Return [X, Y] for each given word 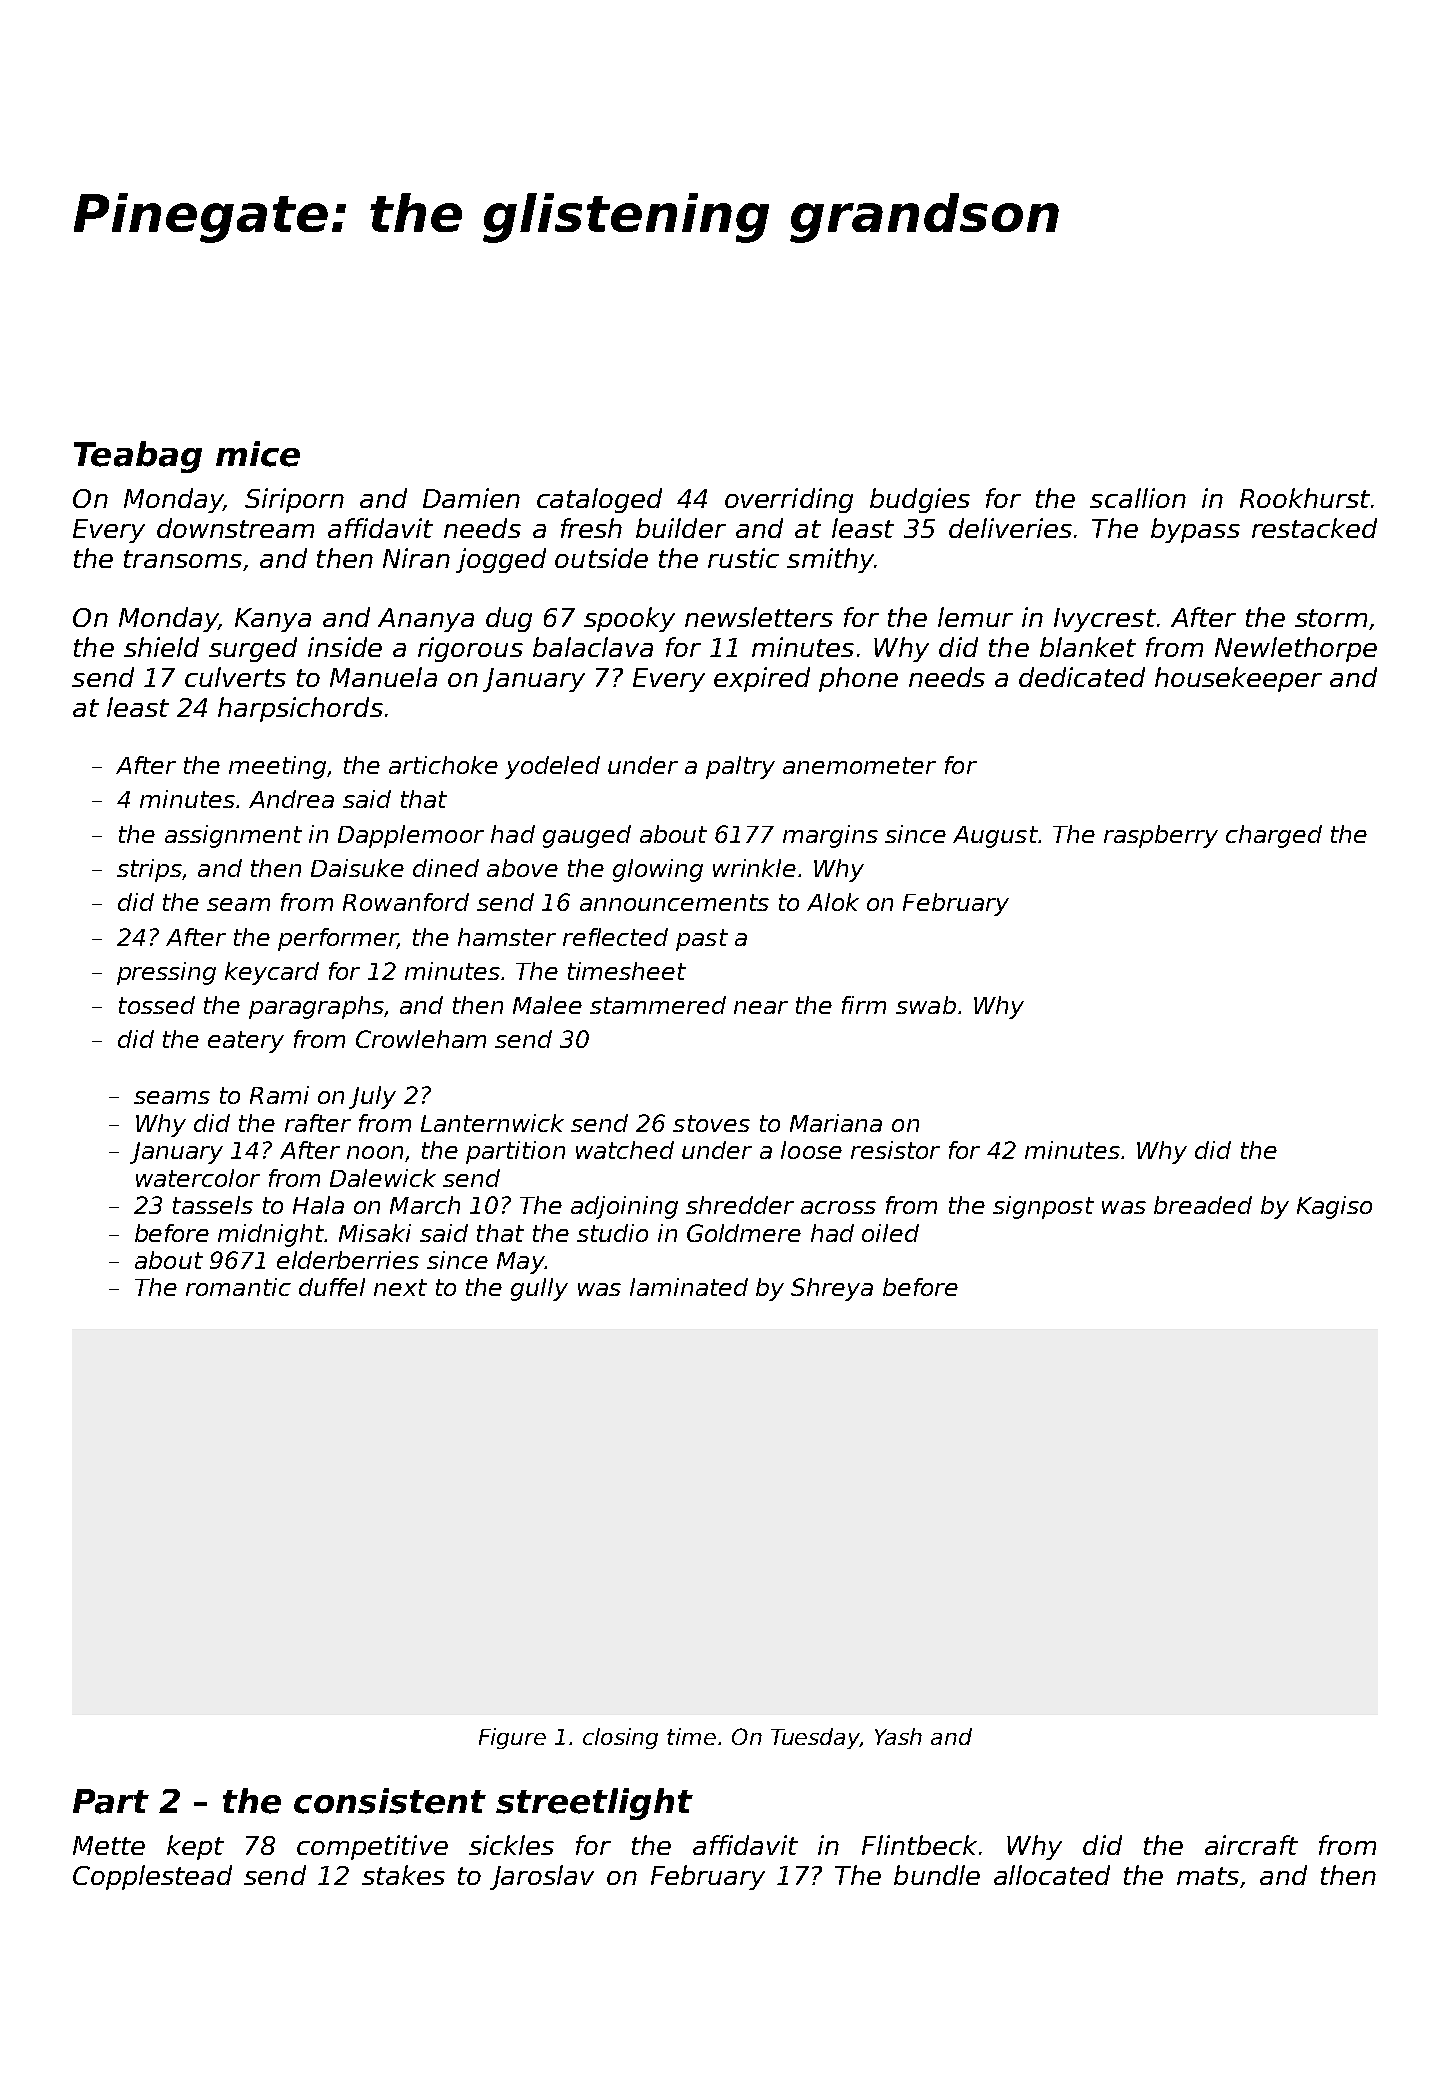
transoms [183, 559]
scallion [1138, 498]
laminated [689, 1287]
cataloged [599, 500]
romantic [238, 1287]
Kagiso [1334, 1207]
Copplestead [152, 1877]
